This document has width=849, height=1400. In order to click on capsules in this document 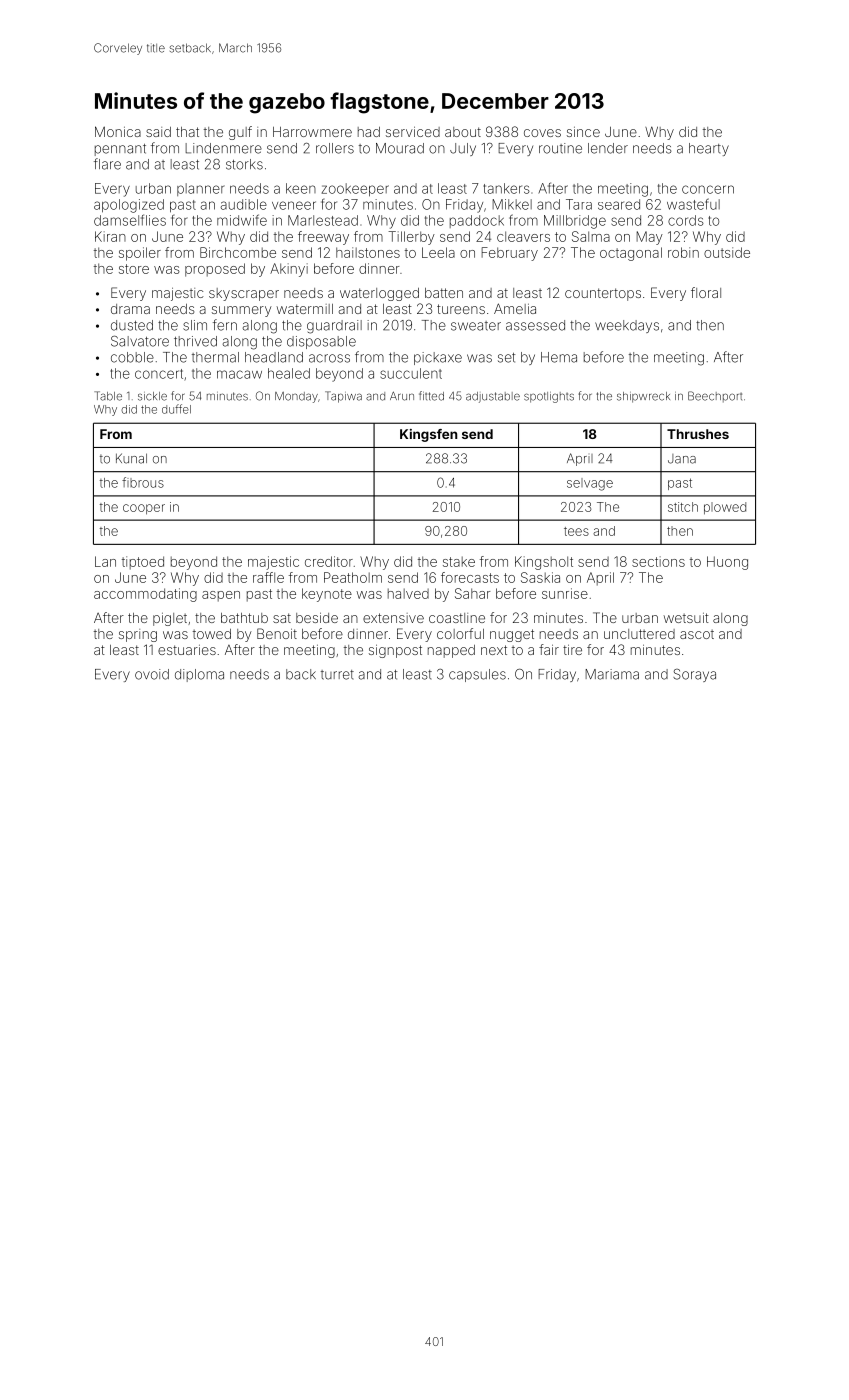, I will do `click(477, 675)`.
